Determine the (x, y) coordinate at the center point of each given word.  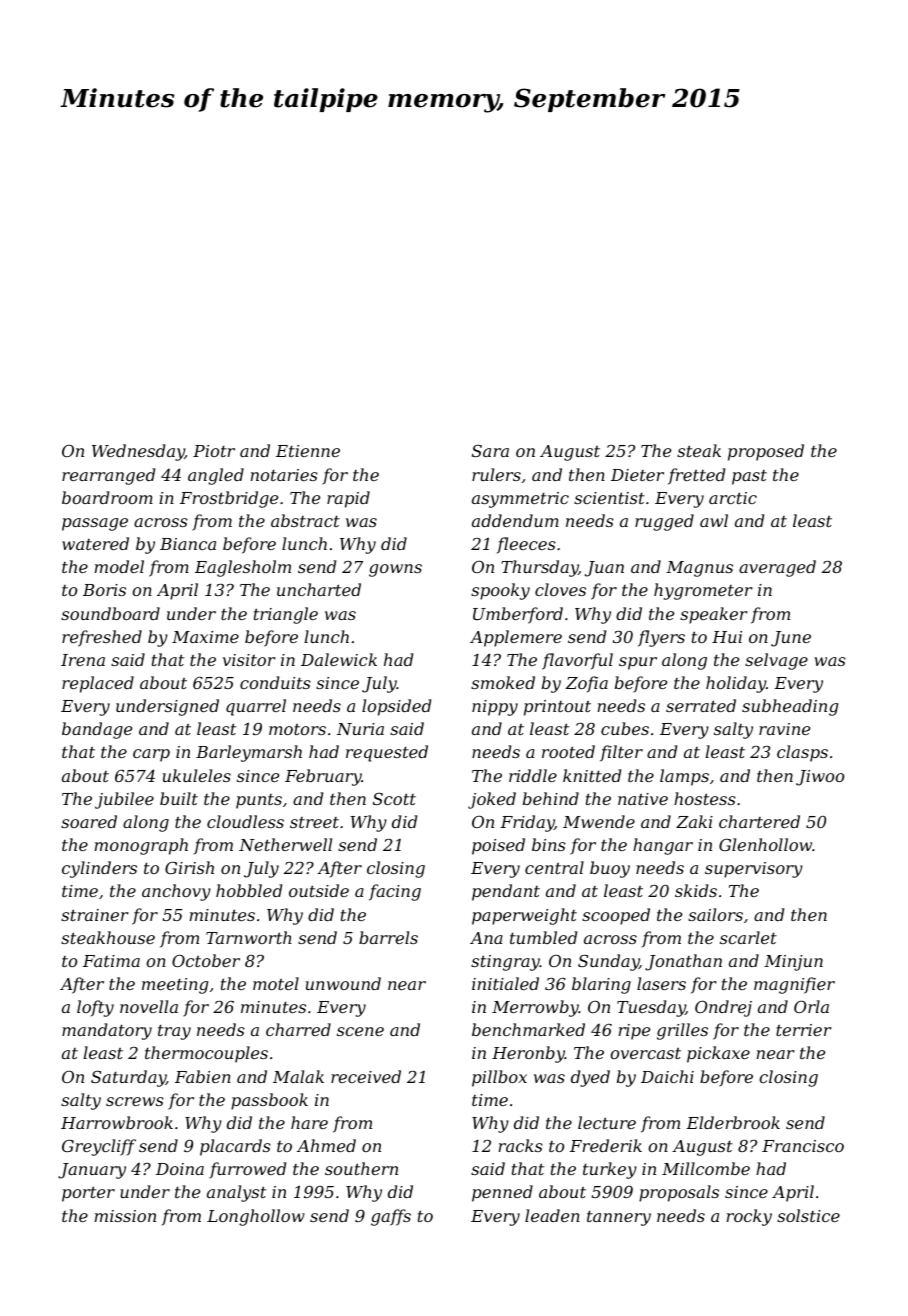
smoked (503, 682)
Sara (490, 451)
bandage (97, 730)
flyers (661, 638)
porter (88, 1194)
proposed (766, 452)
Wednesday (138, 452)
